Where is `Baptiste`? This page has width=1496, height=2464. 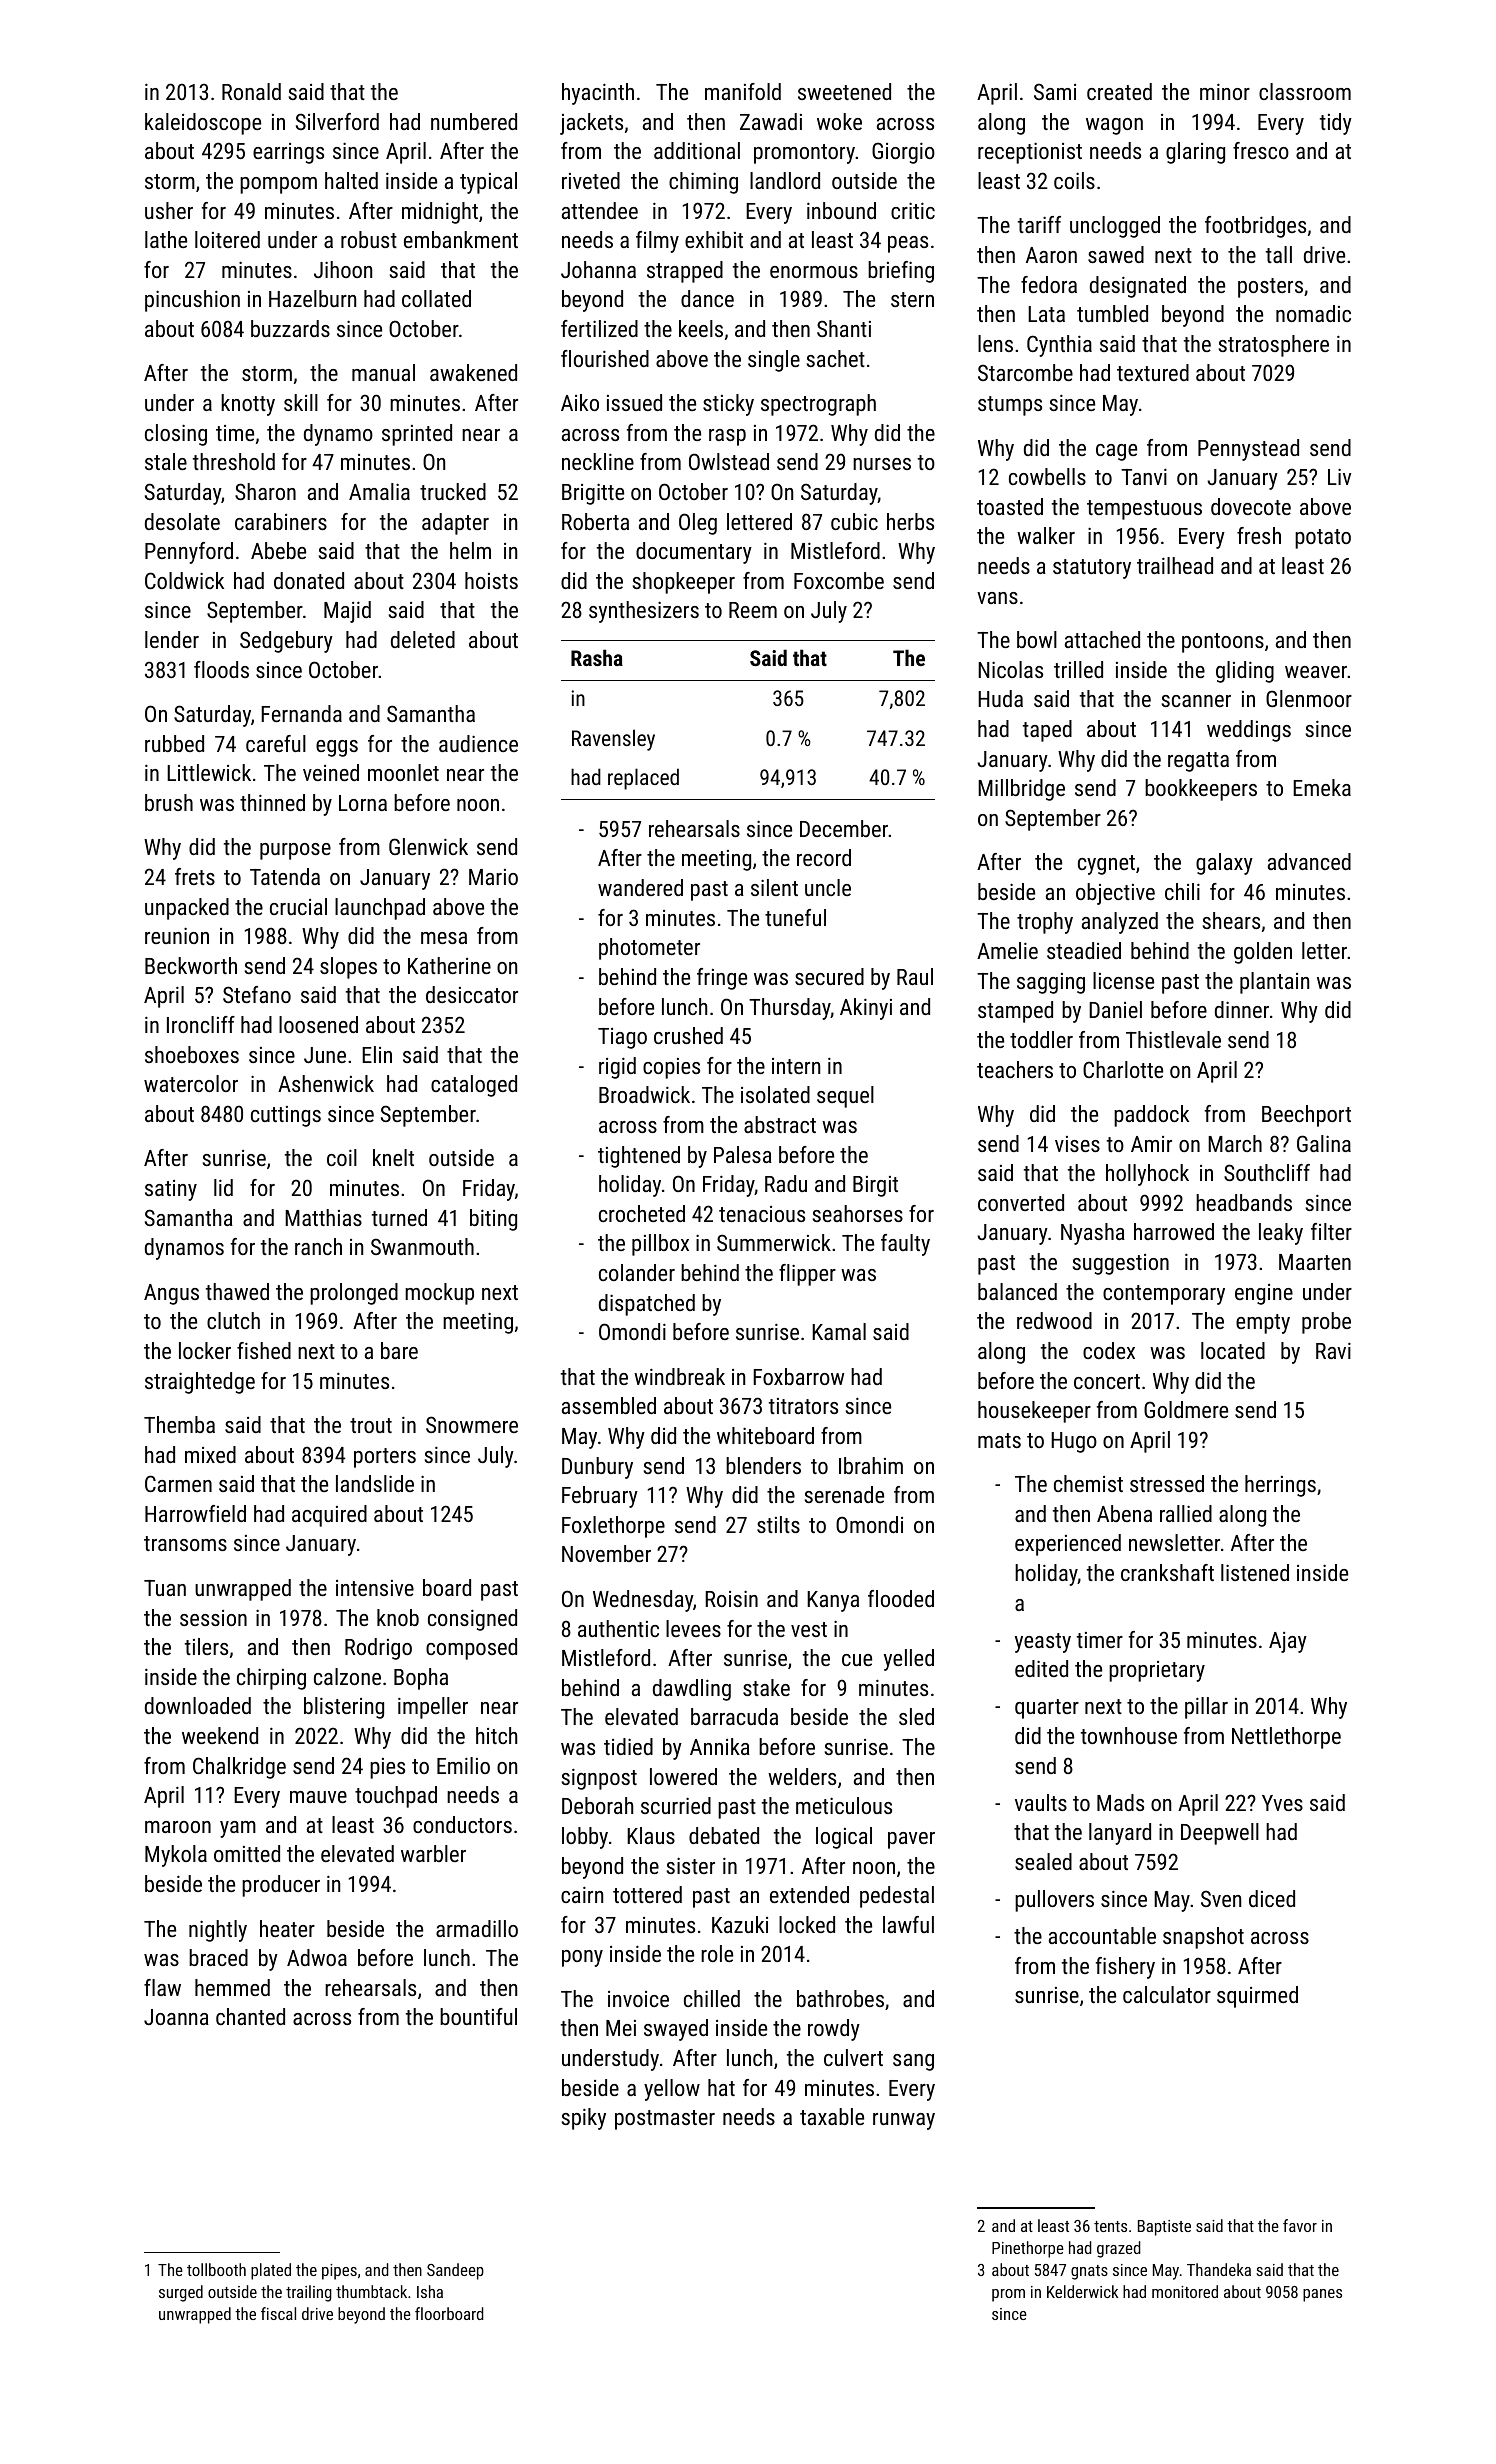 Baptiste is located at coordinates (1164, 2228).
